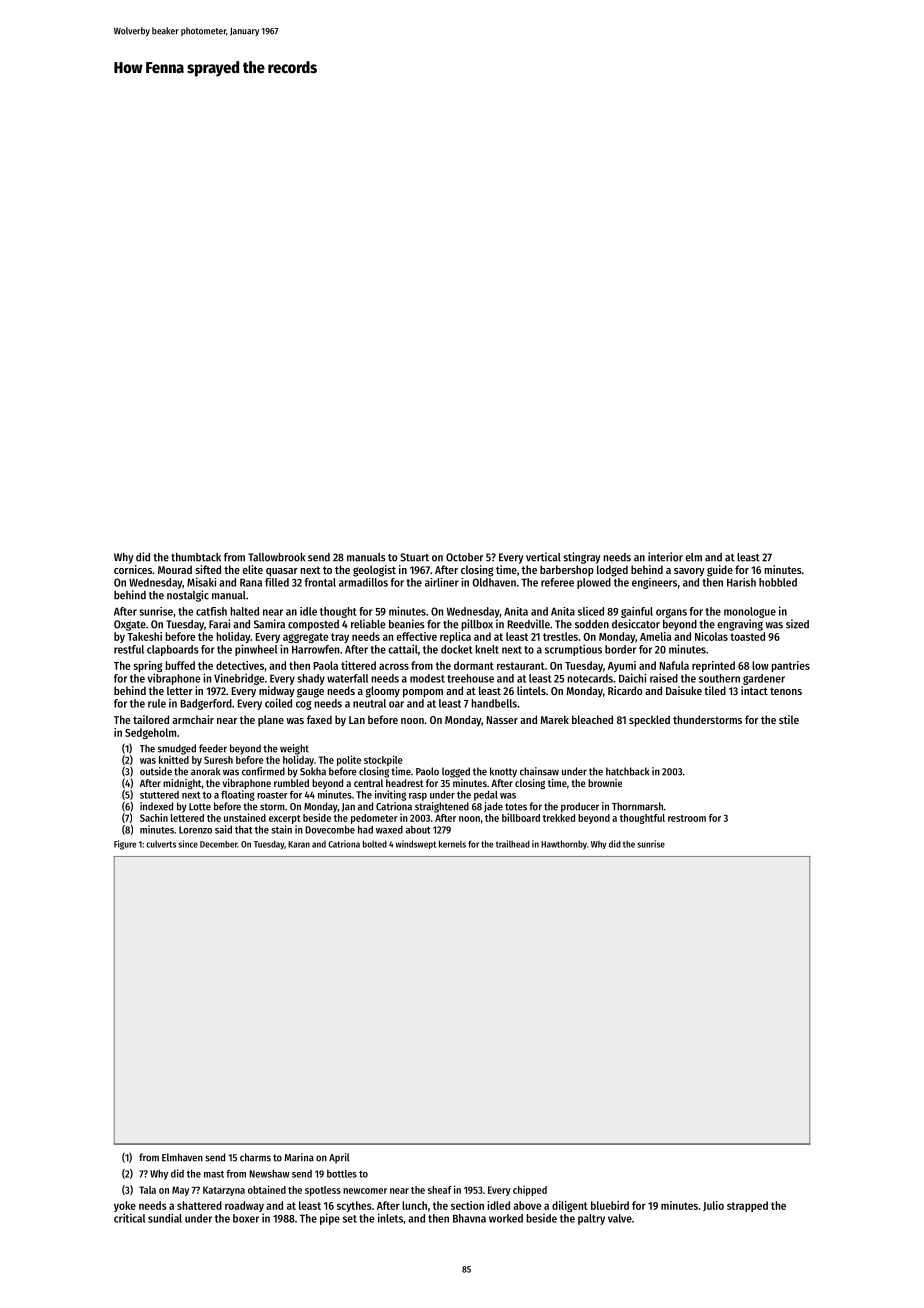 This screenshot has height=1308, width=924. What do you see at coordinates (506, 1218) in the screenshot?
I see `worked` at bounding box center [506, 1218].
